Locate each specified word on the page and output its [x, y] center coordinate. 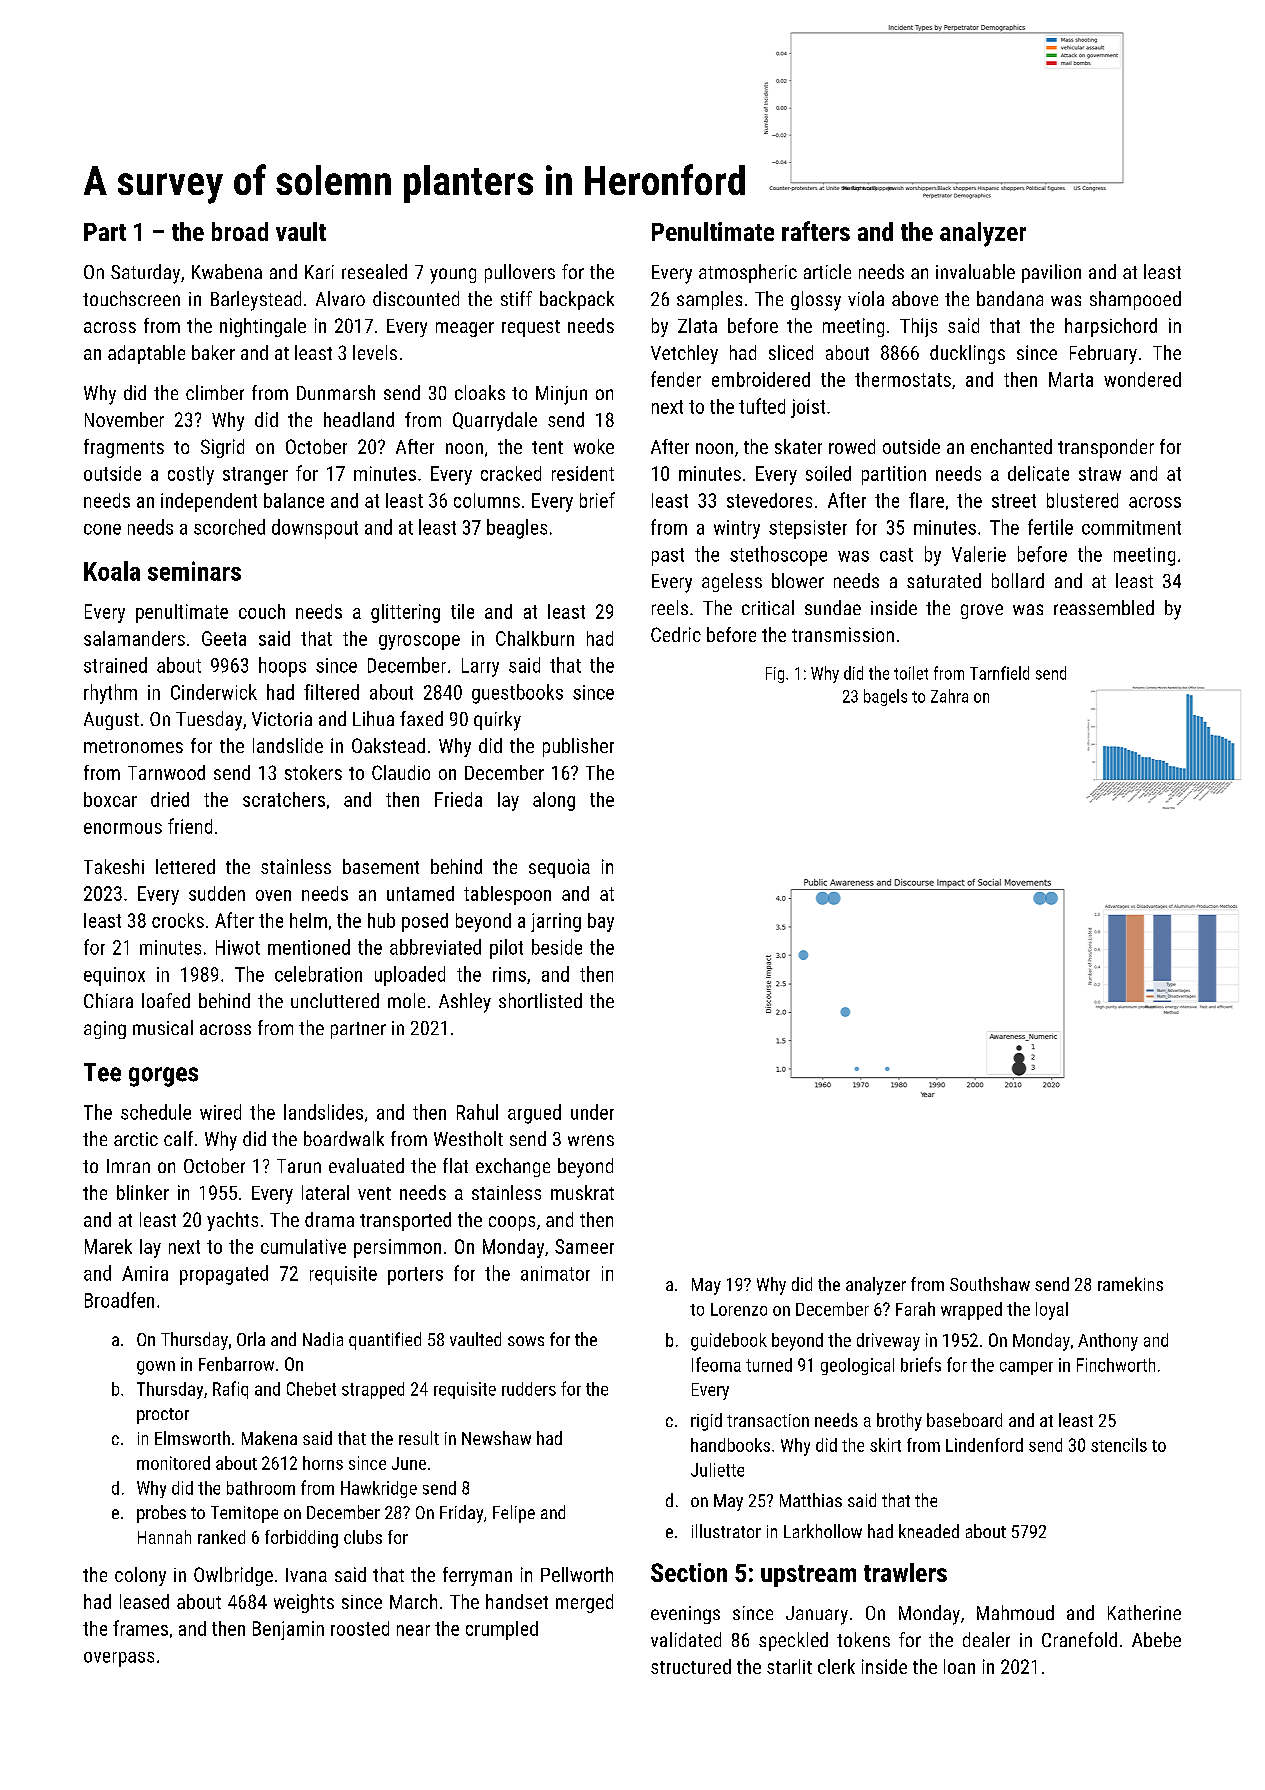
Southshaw [990, 1284]
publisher [578, 747]
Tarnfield [999, 673]
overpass [119, 1659]
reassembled [1104, 607]
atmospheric [748, 273]
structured [691, 1666]
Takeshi [114, 866]
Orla [251, 1339]
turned [769, 1365]
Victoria [282, 719]
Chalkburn [535, 638]
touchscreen [131, 298]
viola [866, 298]
